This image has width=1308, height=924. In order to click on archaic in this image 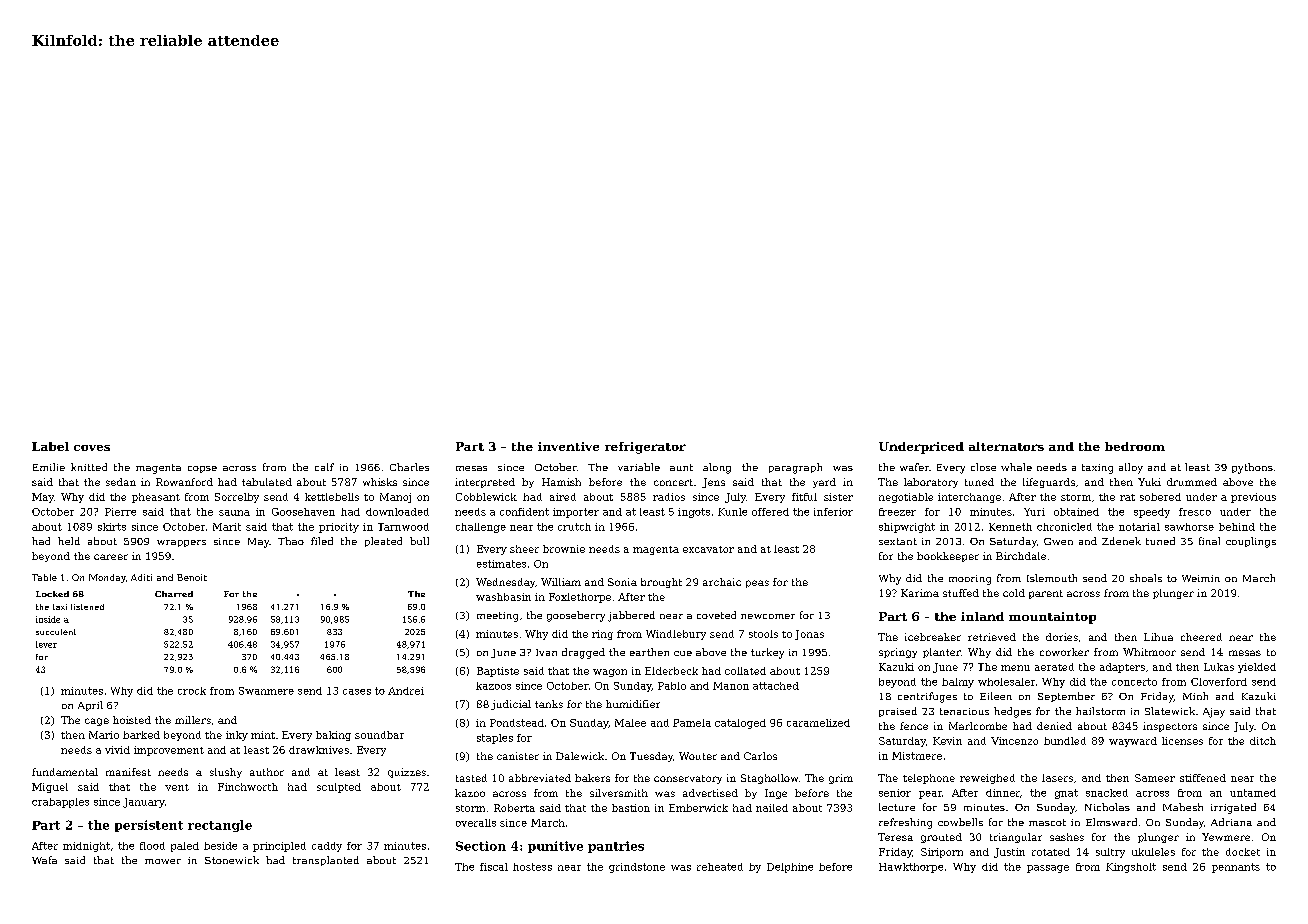, I will do `click(722, 582)`.
